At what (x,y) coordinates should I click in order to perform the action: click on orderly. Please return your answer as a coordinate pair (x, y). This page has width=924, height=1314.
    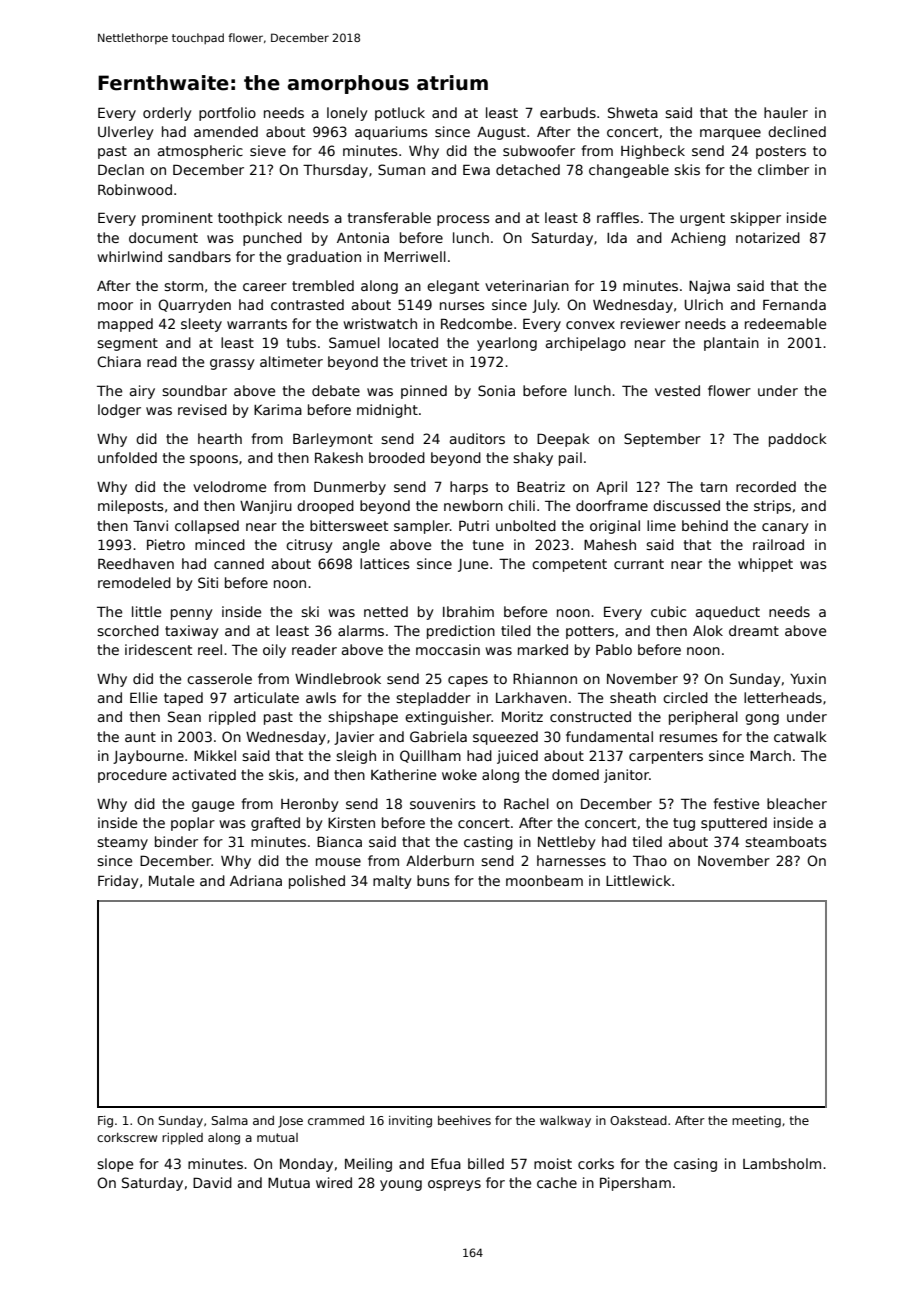
    Looking at the image, I should click on (167, 114).
